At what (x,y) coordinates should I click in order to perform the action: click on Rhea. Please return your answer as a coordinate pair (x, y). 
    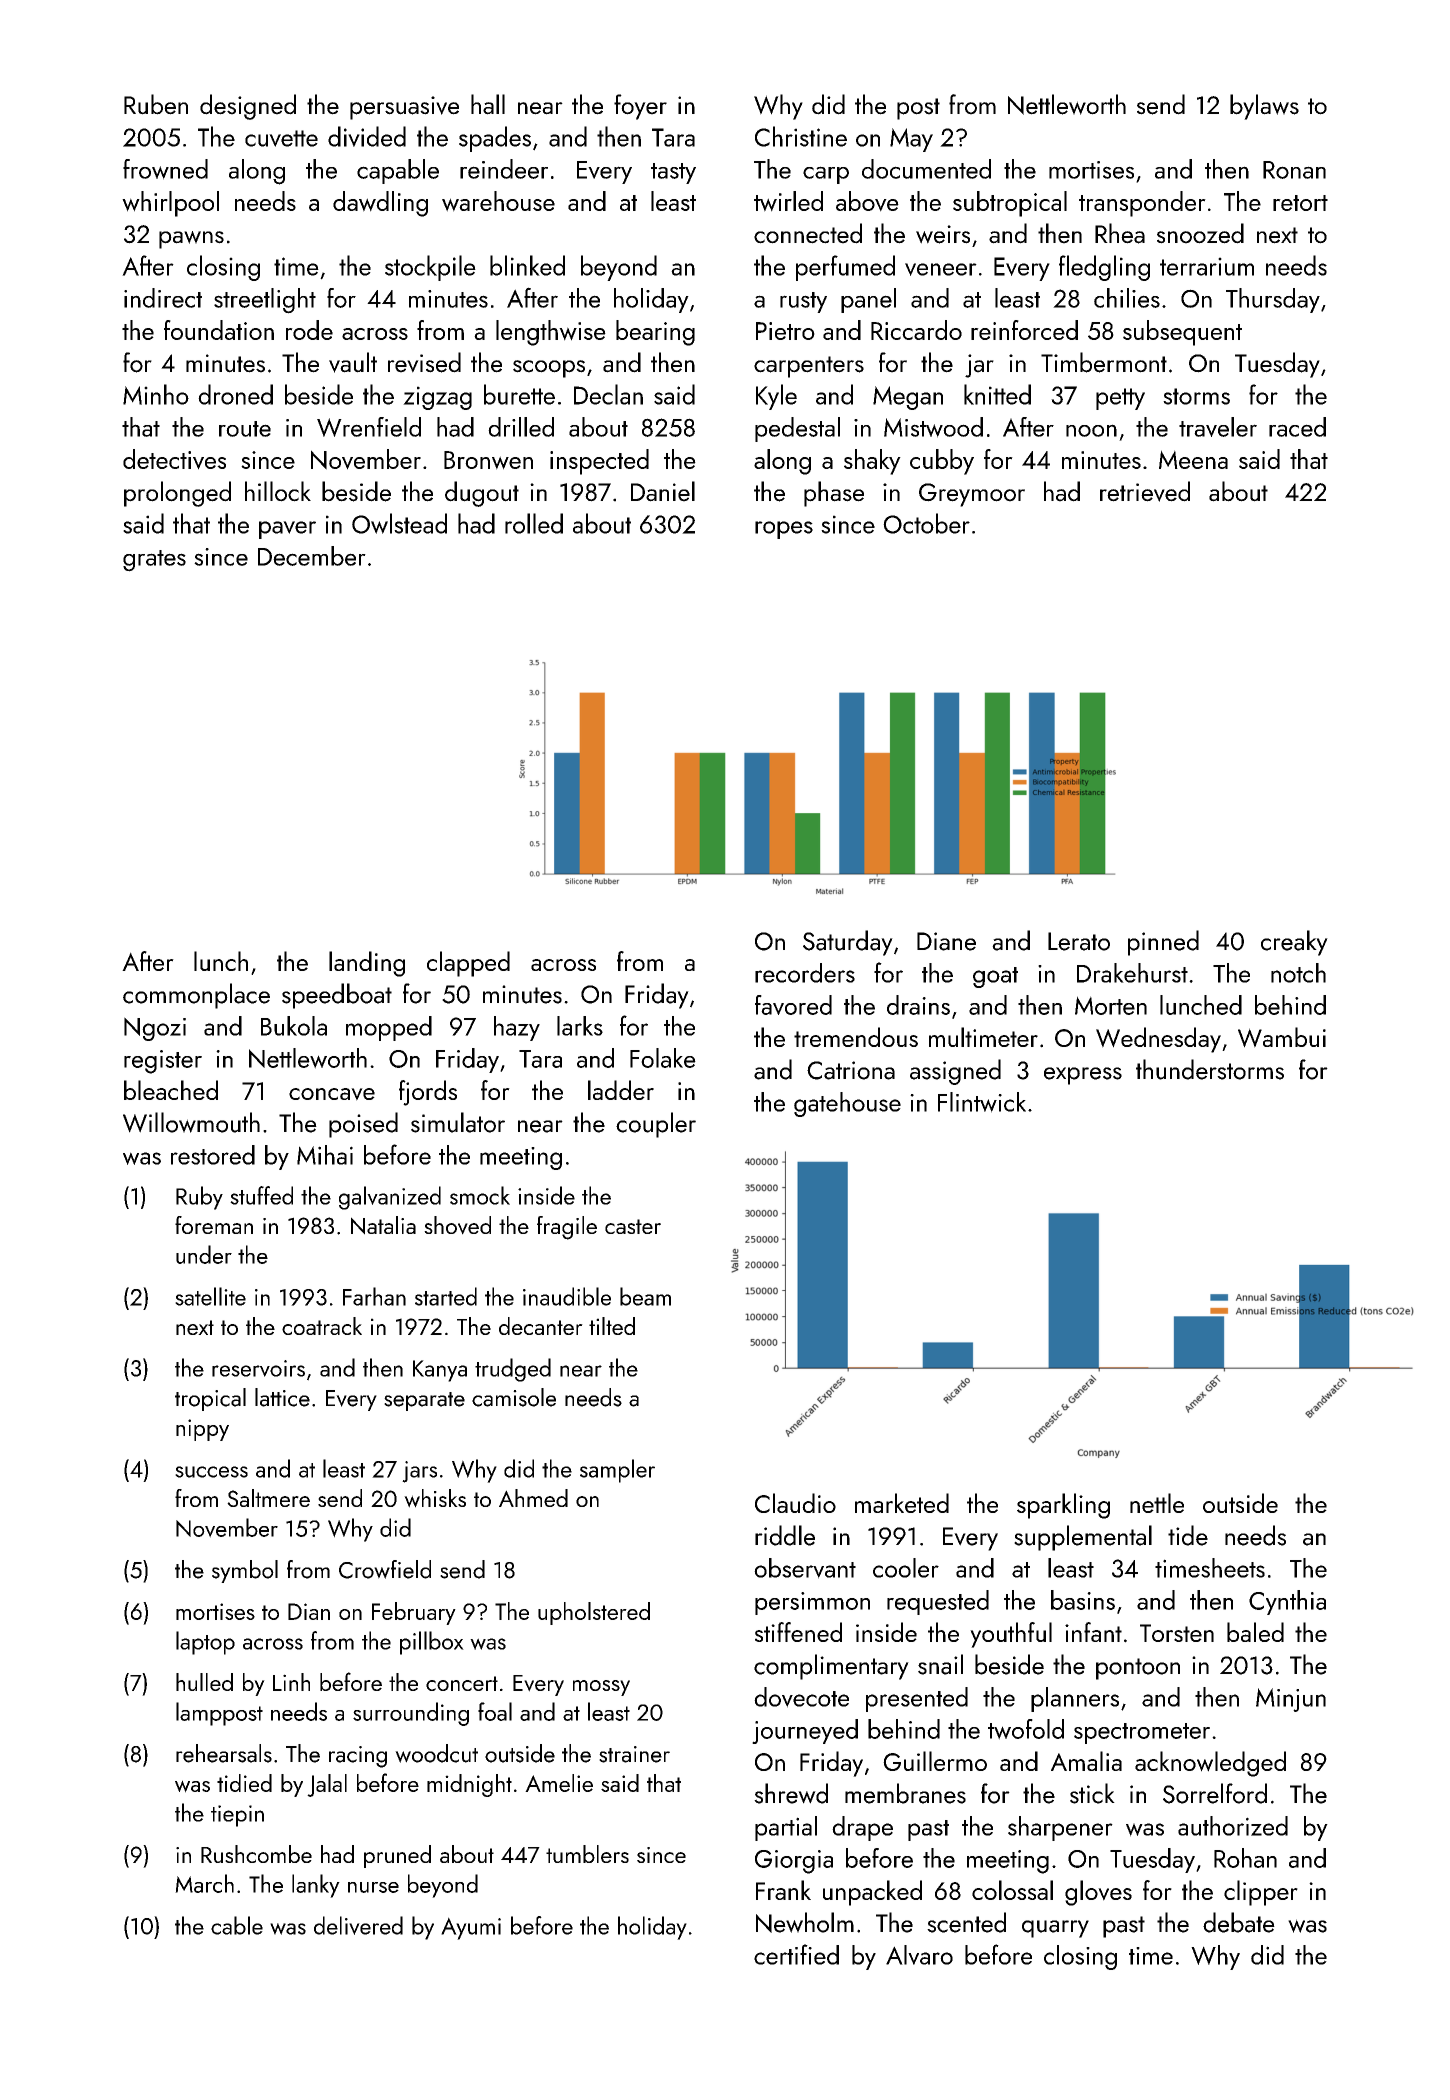
    Looking at the image, I should click on (1120, 233).
